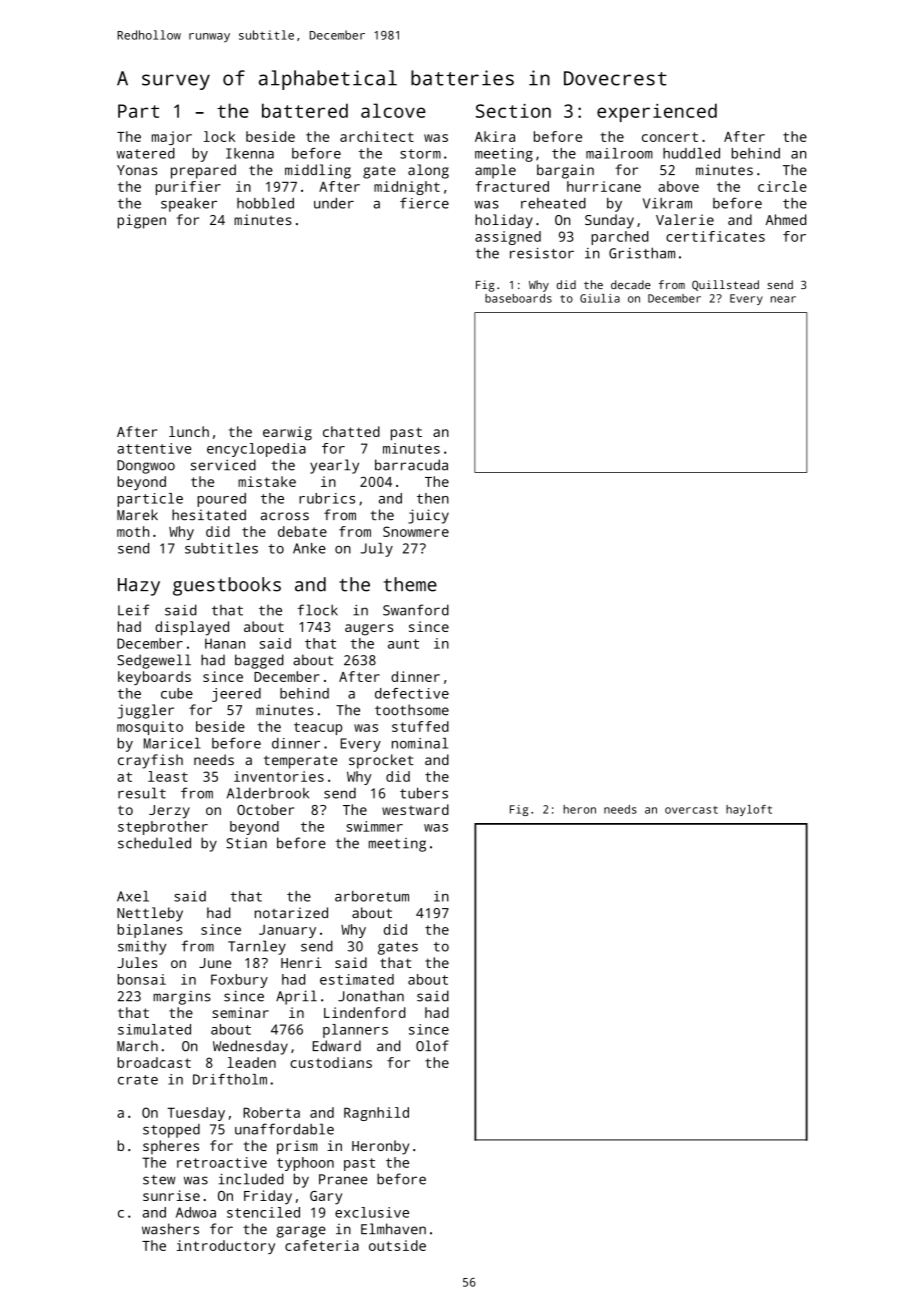  I want to click on huddled, so click(691, 153).
